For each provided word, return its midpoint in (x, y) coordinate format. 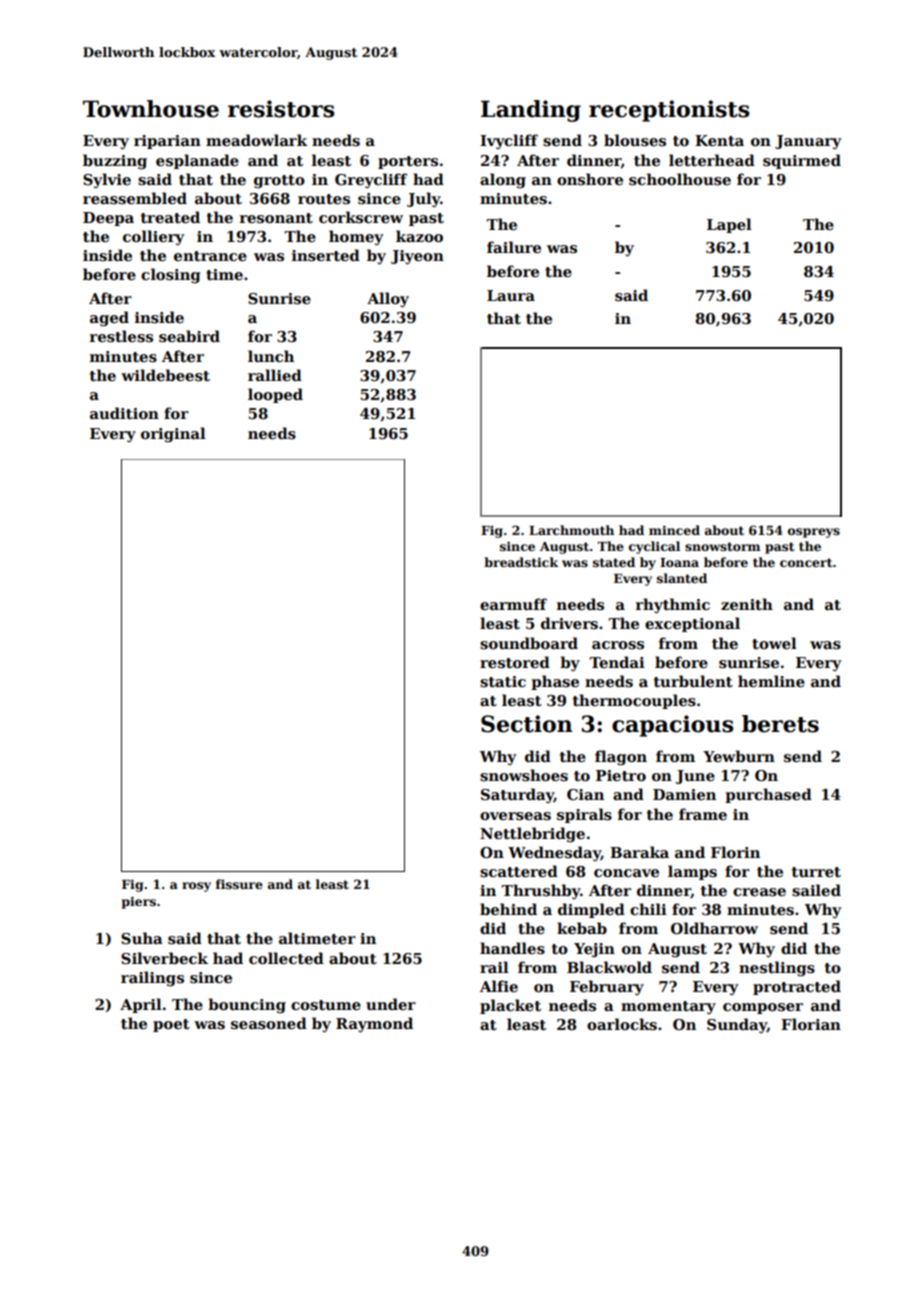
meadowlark (256, 140)
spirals (584, 815)
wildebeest (165, 375)
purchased (768, 795)
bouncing (247, 1006)
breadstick (521, 562)
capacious (673, 726)
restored (515, 662)
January (808, 142)
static (503, 681)
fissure (239, 884)
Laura (511, 295)
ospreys (814, 533)
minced (674, 530)
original (173, 435)
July (423, 199)
